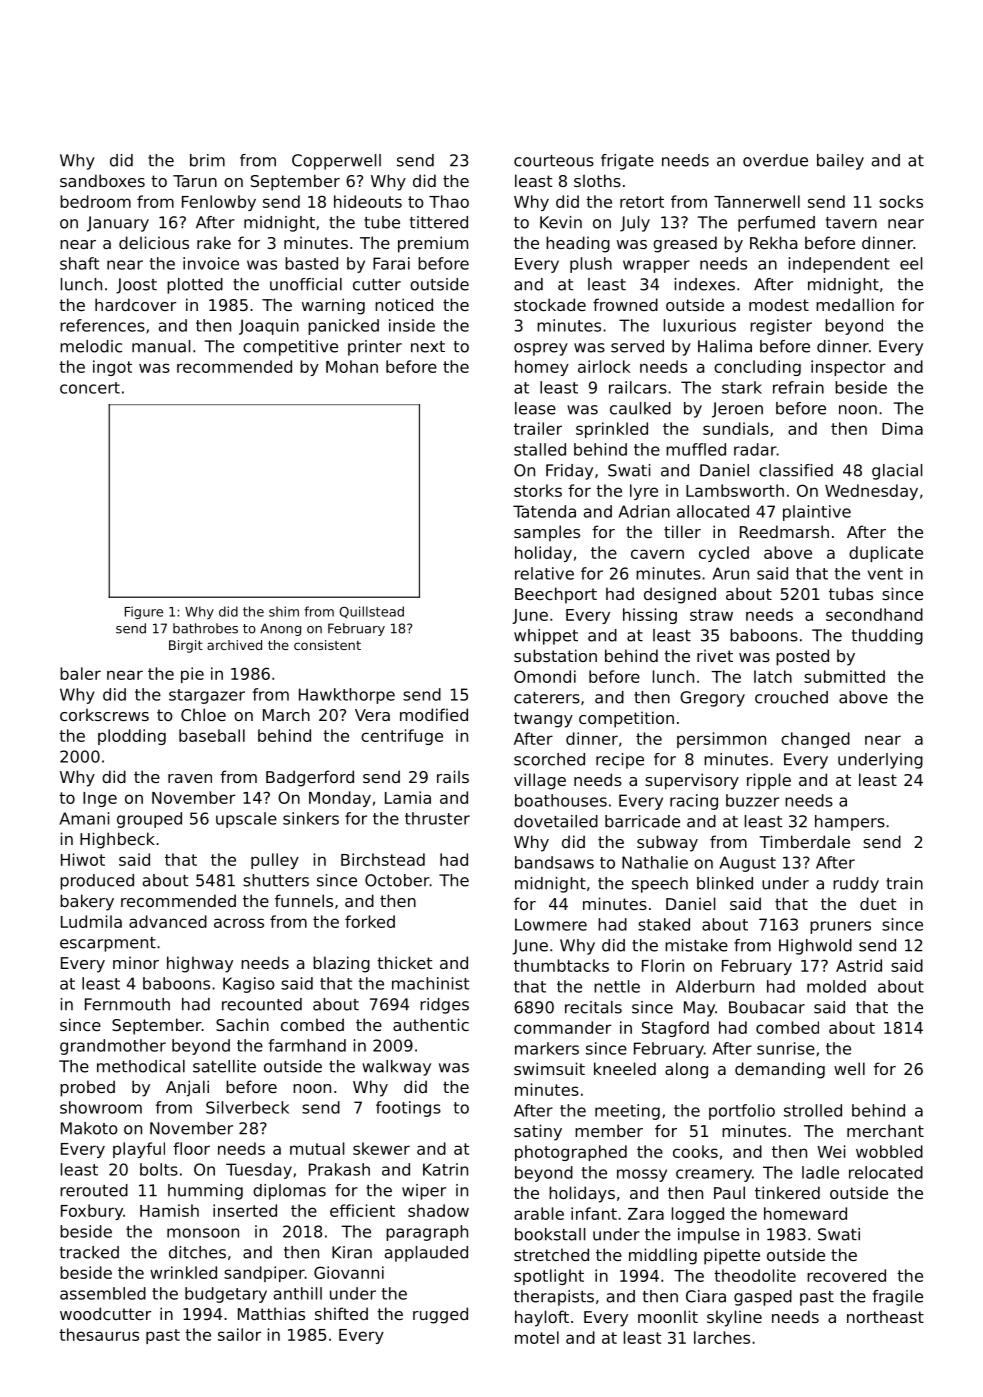 The width and height of the screenshot is (983, 1397). I want to click on brim, so click(207, 160).
